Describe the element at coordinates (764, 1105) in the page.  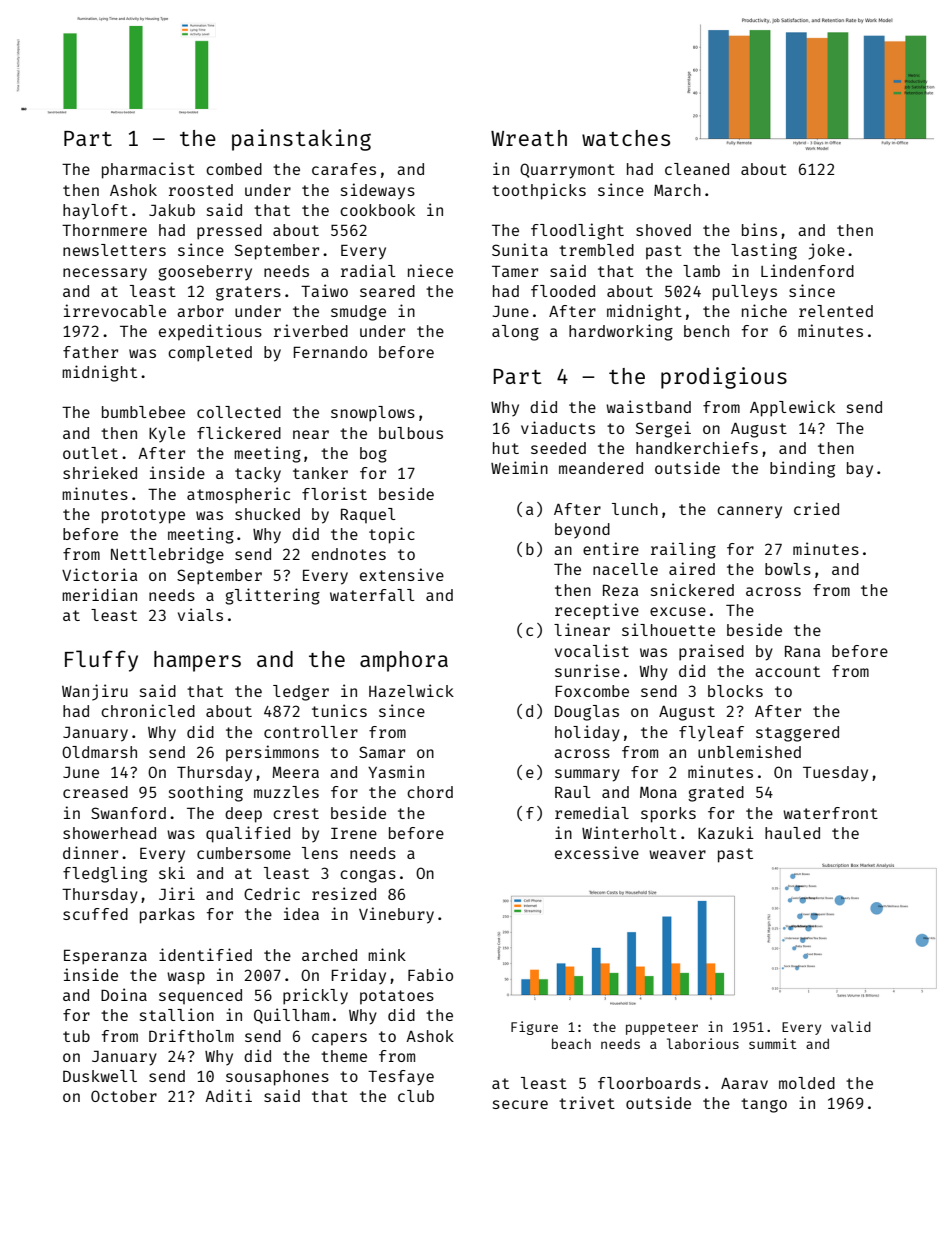
I see `tango` at that location.
